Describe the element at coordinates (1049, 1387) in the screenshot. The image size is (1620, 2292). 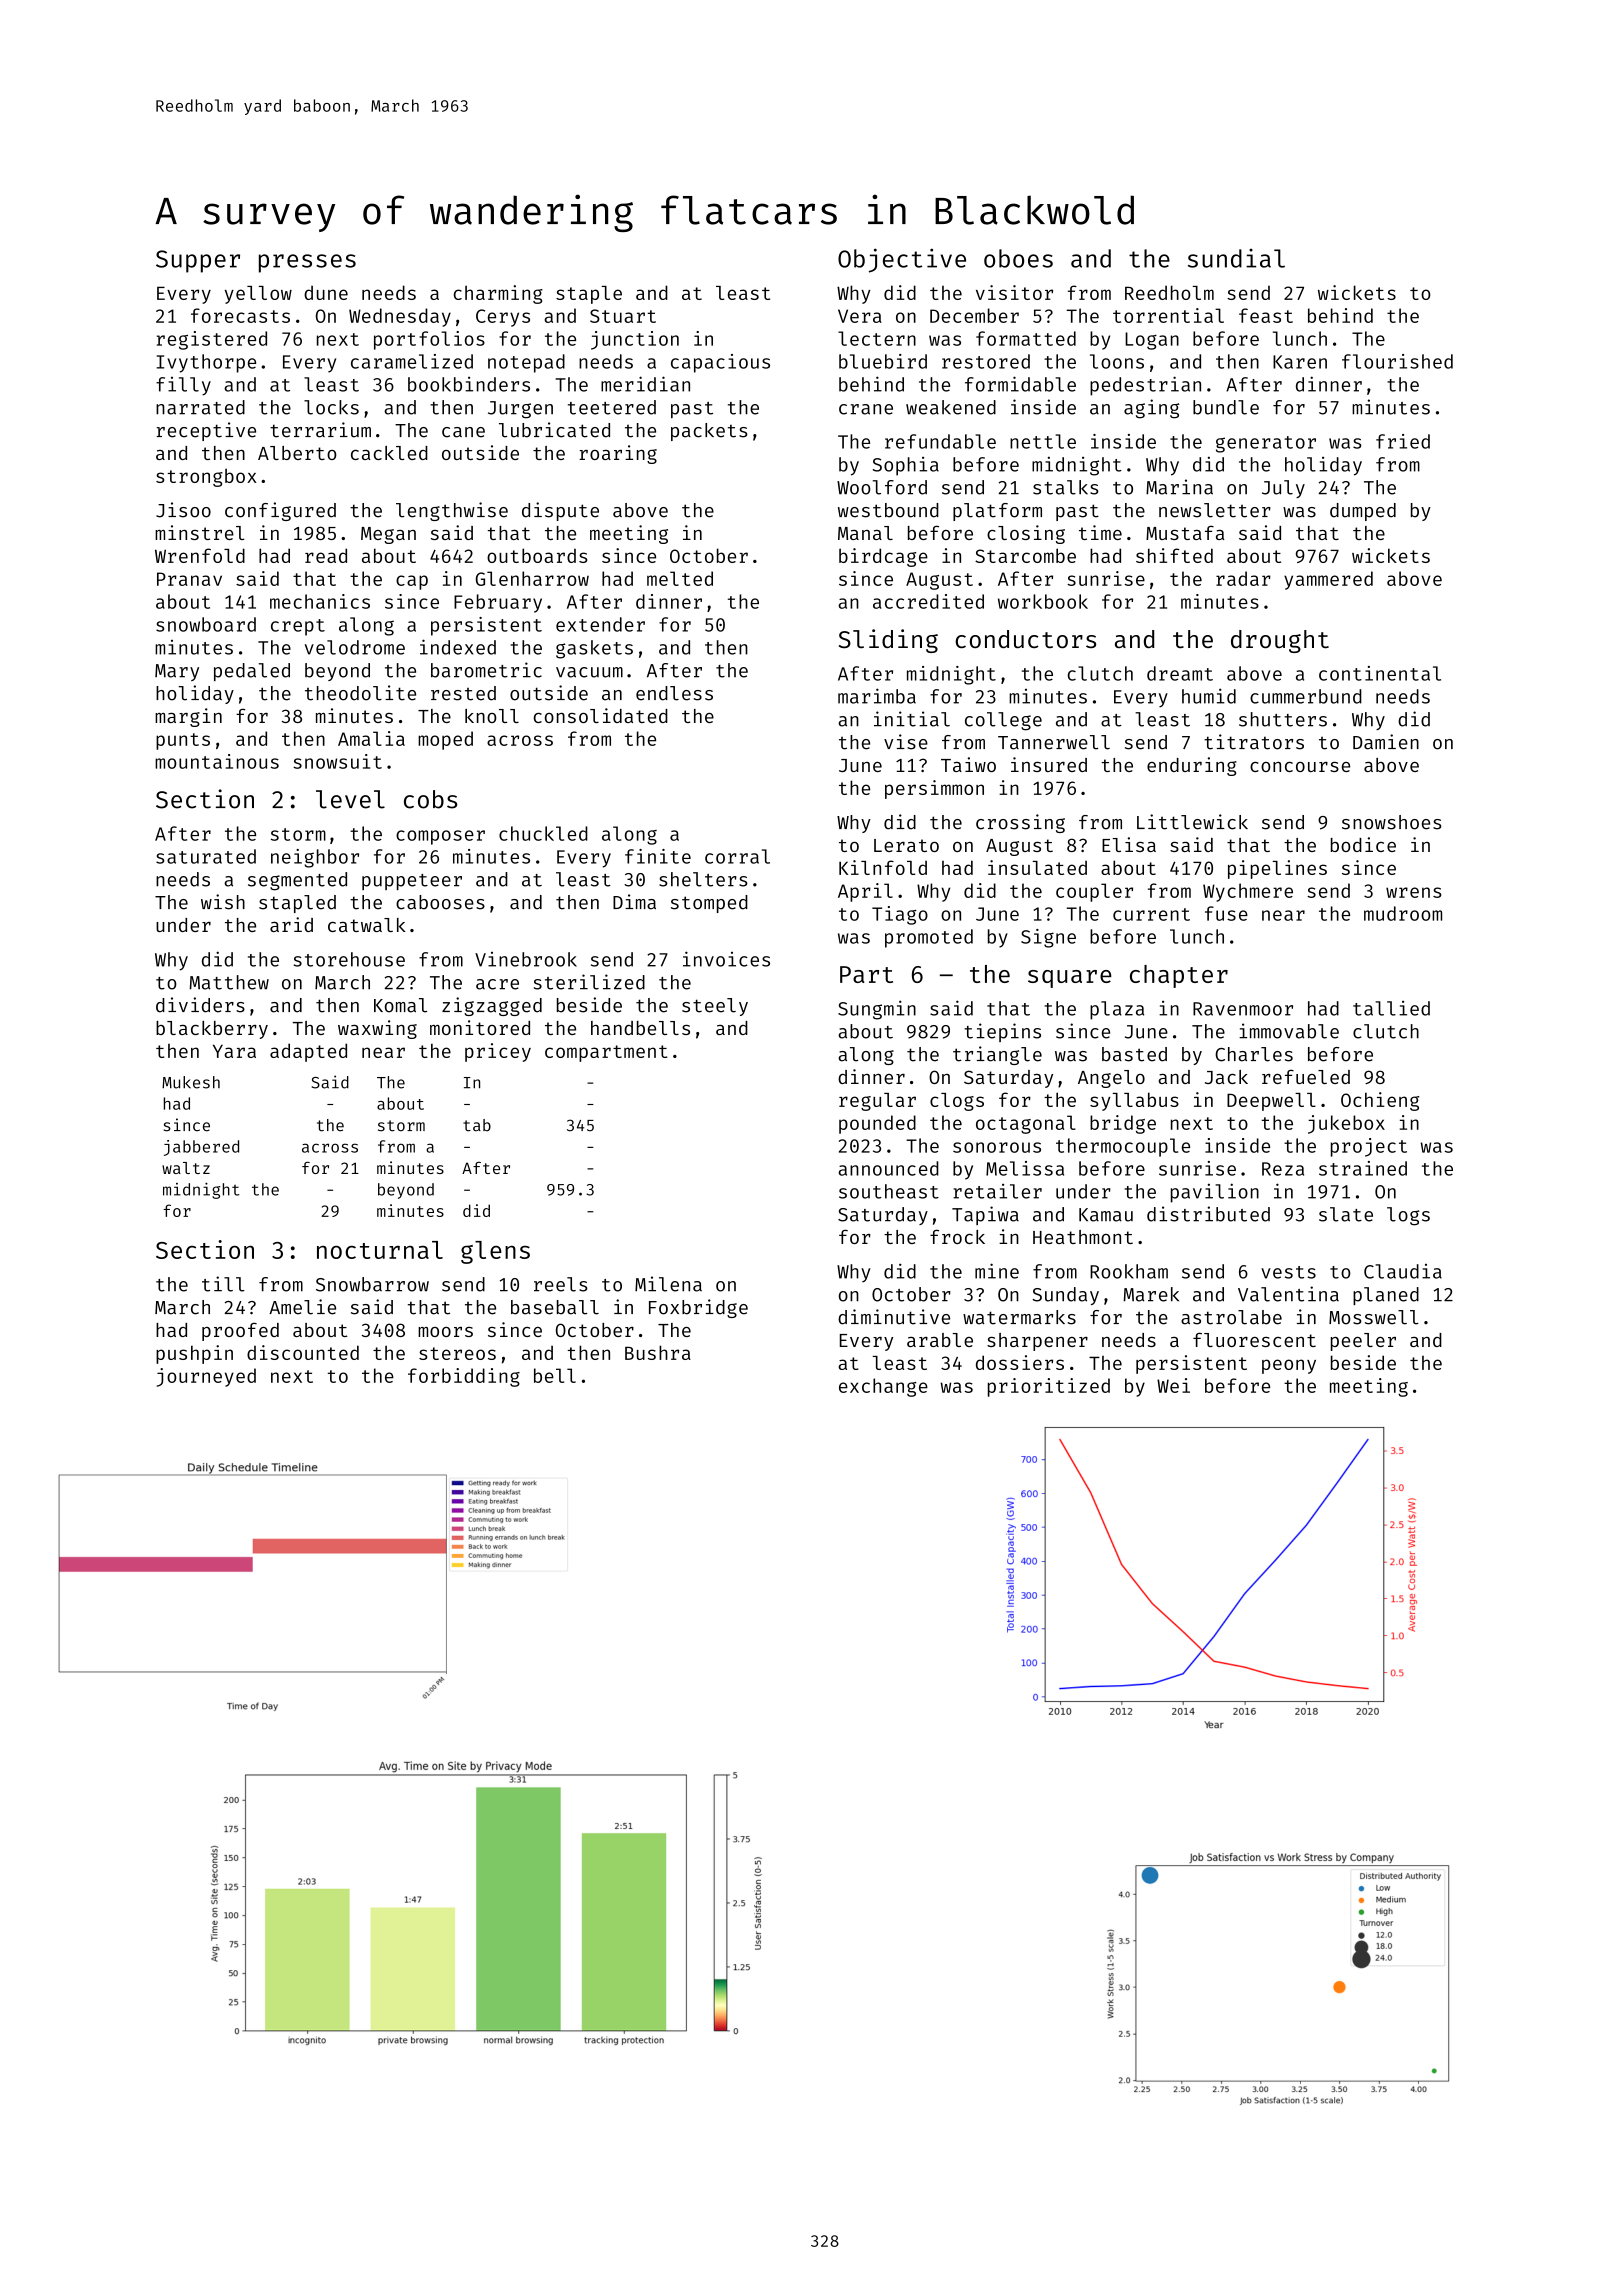
I see `prioritized` at that location.
